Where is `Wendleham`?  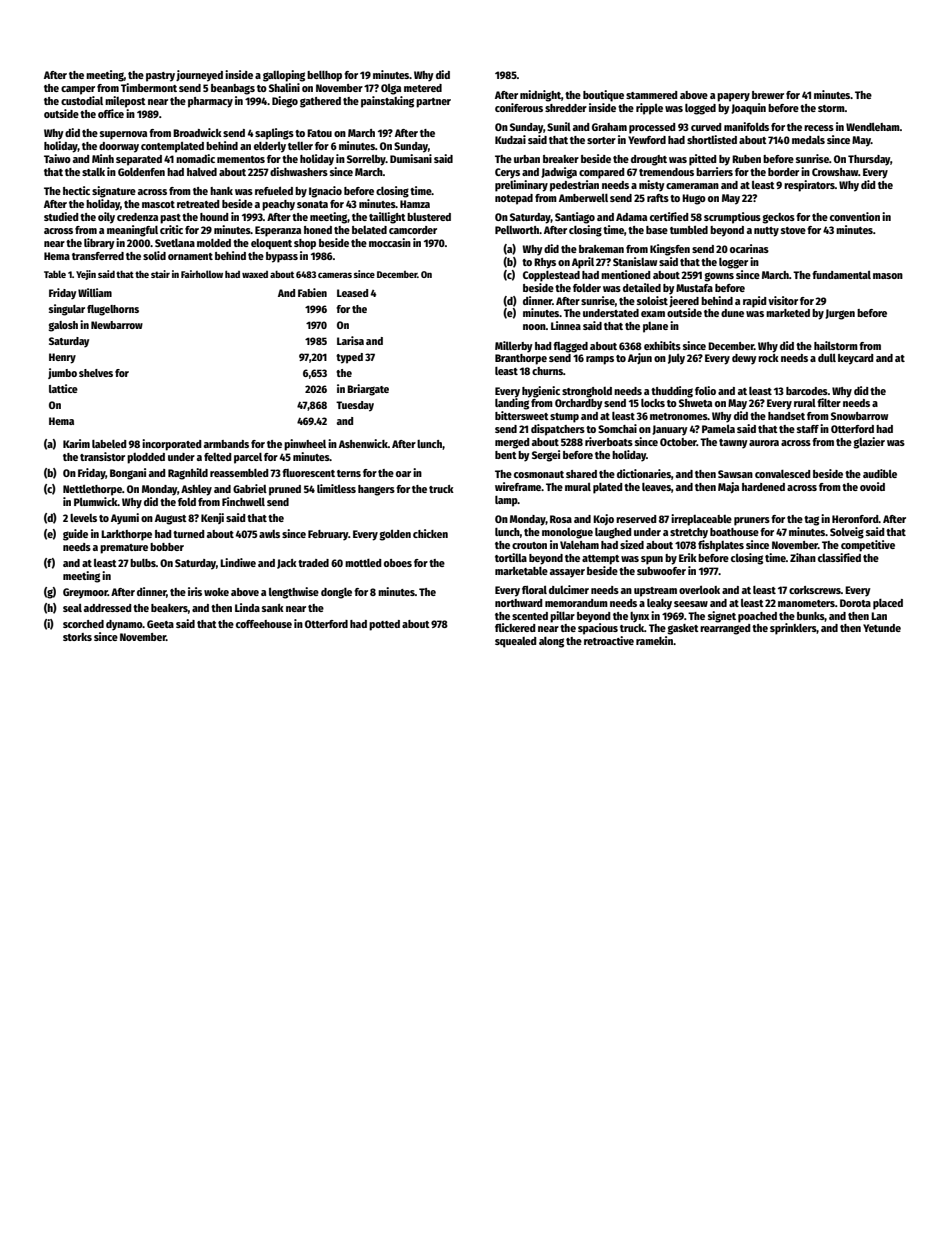 Wendleham is located at coordinates (873, 127).
